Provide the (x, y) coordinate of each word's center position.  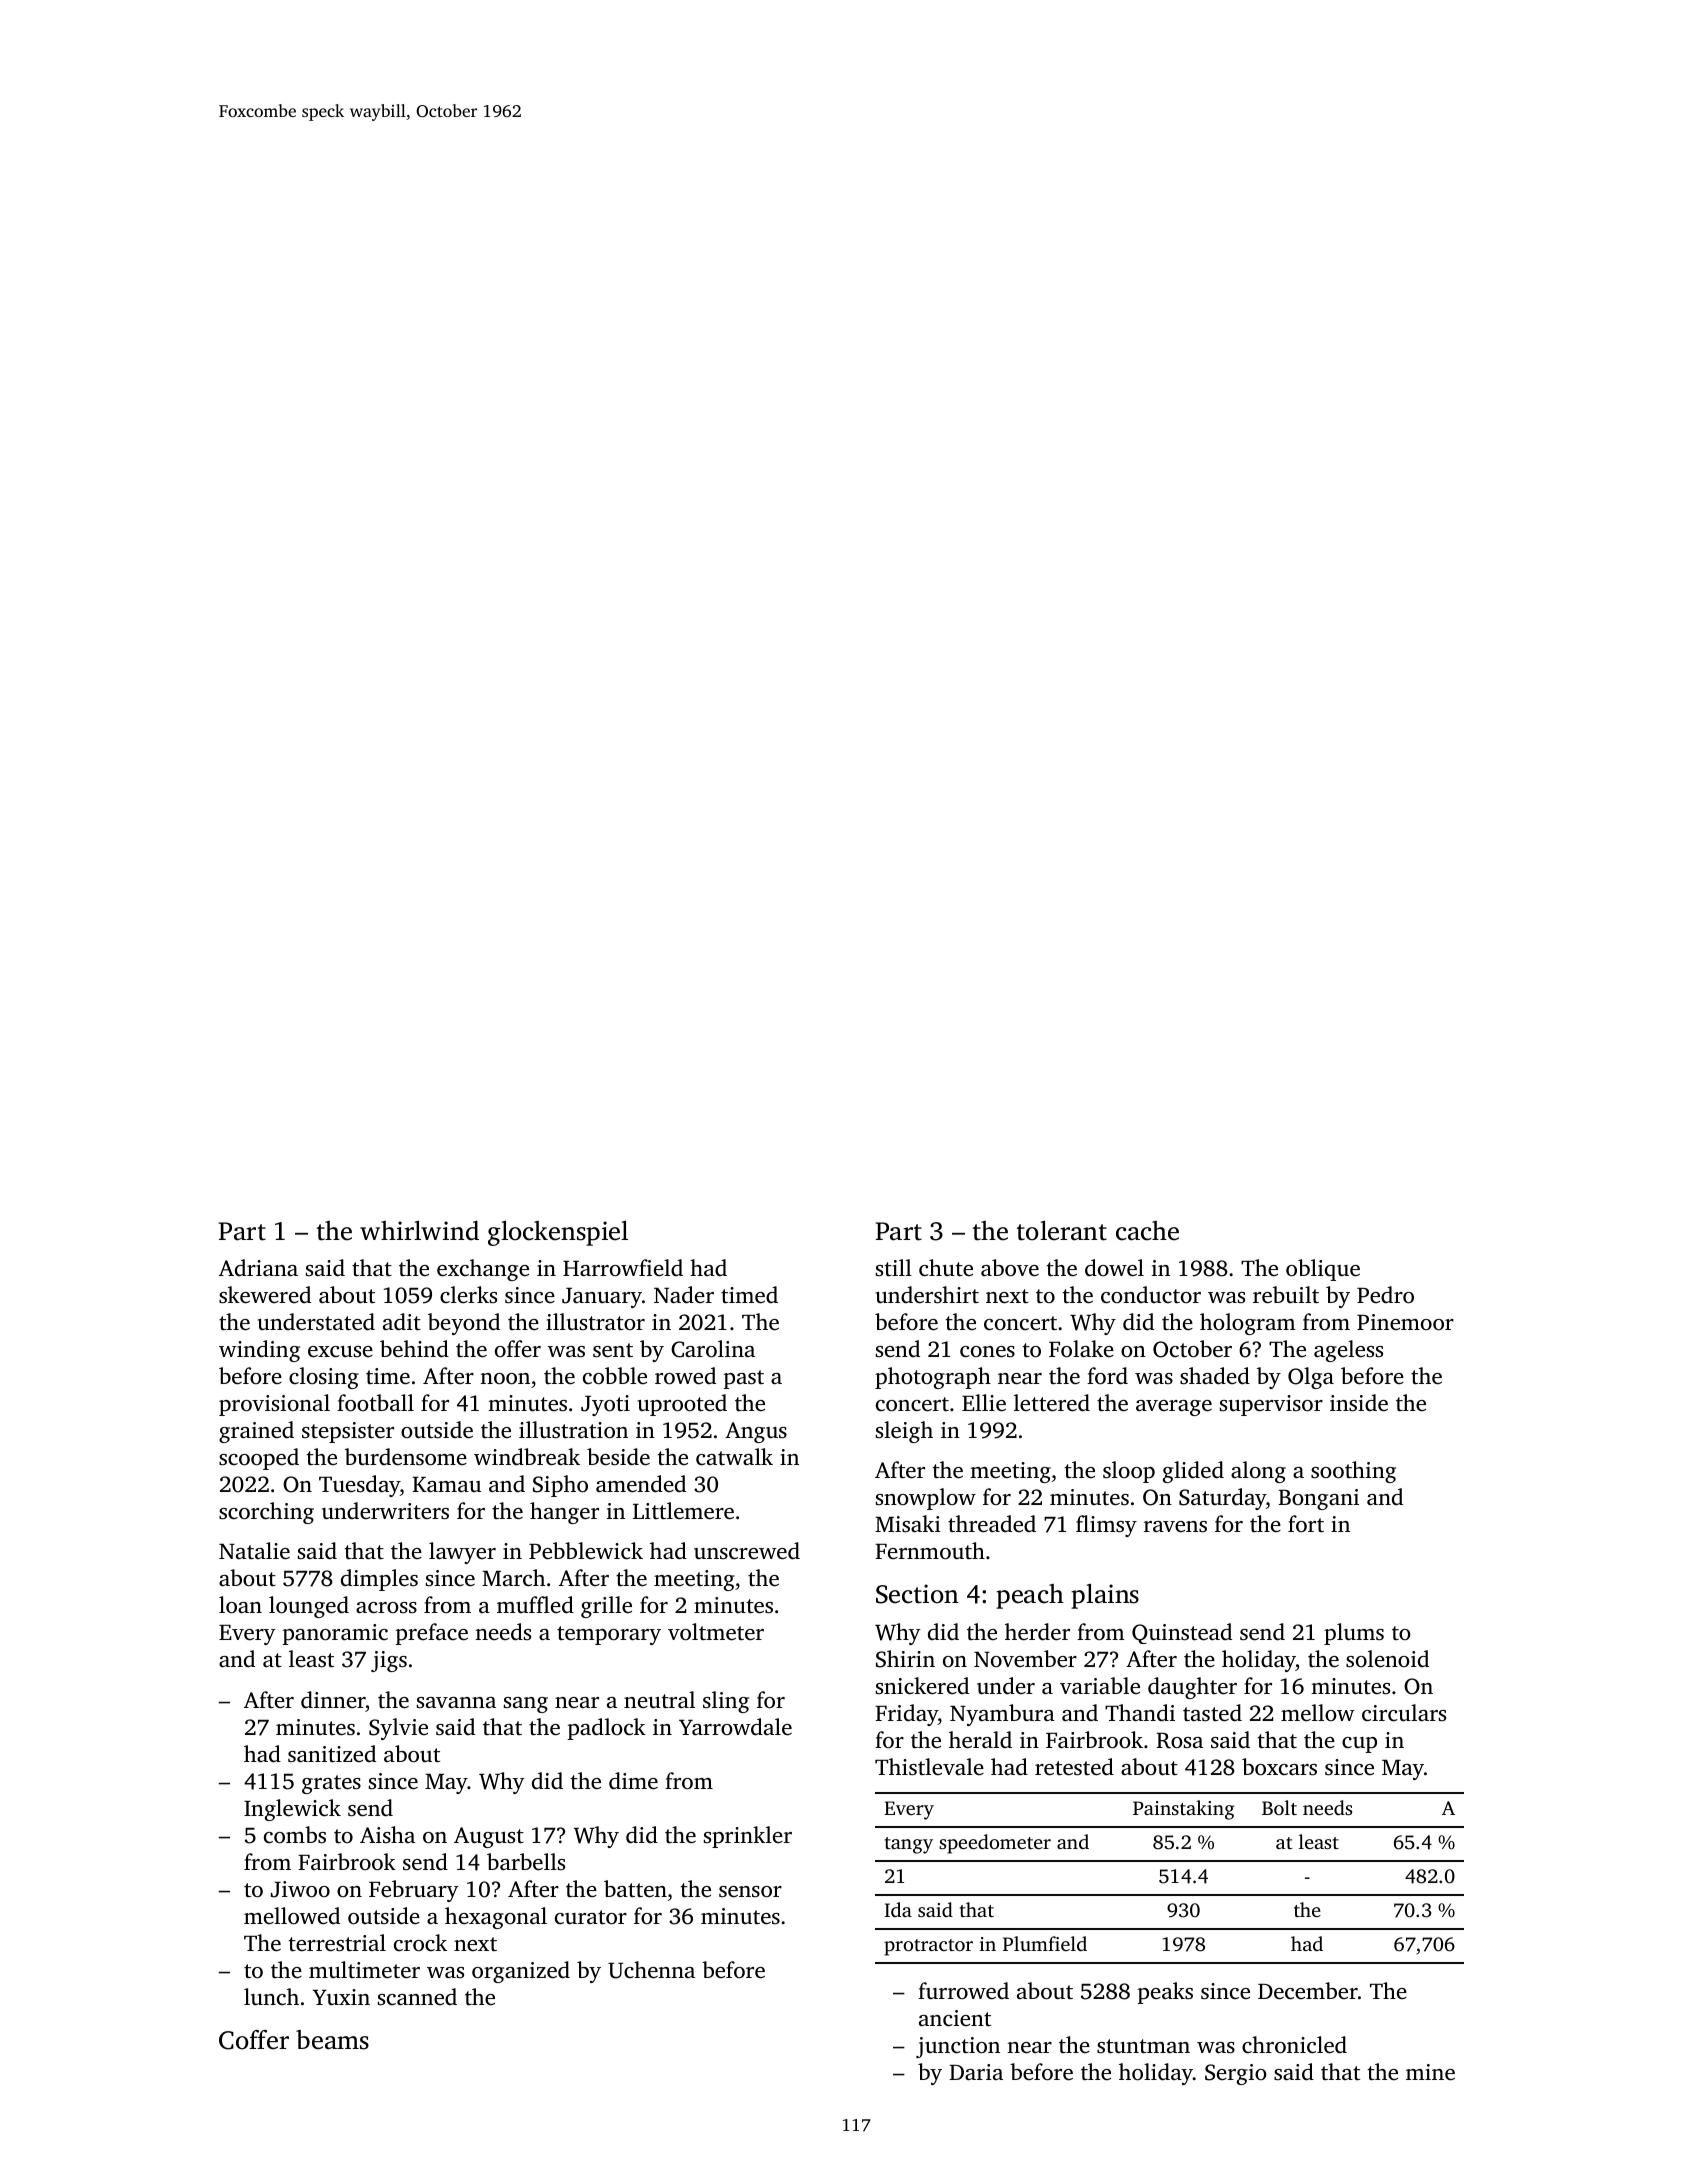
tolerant (1062, 1231)
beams (332, 2040)
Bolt (1279, 1807)
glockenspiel (558, 1233)
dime (633, 1781)
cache (1147, 1231)
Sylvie (398, 1729)
